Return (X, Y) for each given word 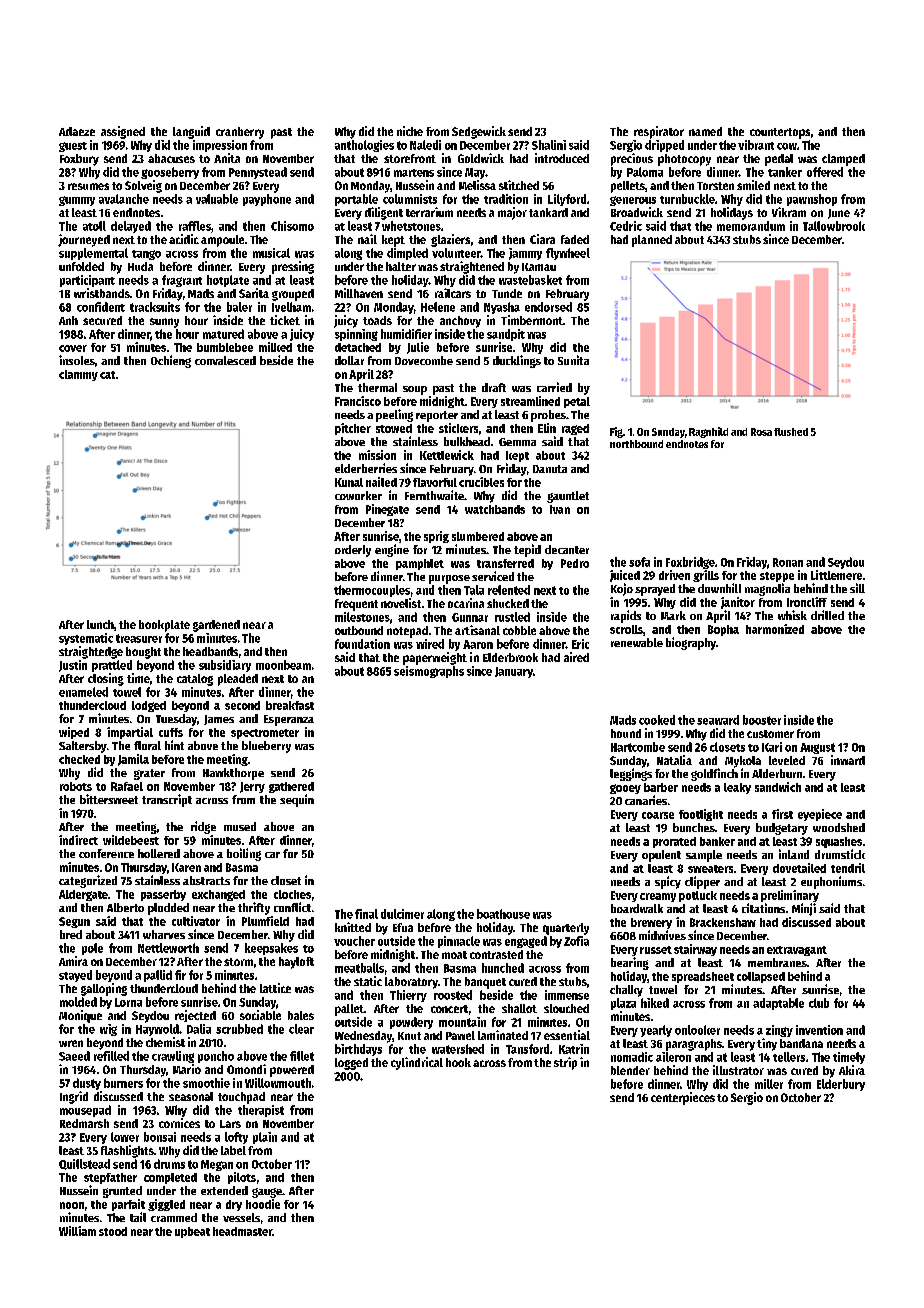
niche (410, 131)
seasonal (191, 1096)
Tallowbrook (834, 226)
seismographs (429, 672)
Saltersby (83, 747)
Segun (74, 922)
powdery (411, 1023)
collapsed (761, 977)
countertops (780, 133)
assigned (123, 132)
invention (819, 1030)
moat (454, 955)
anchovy (460, 322)
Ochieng (171, 361)
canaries (646, 800)
